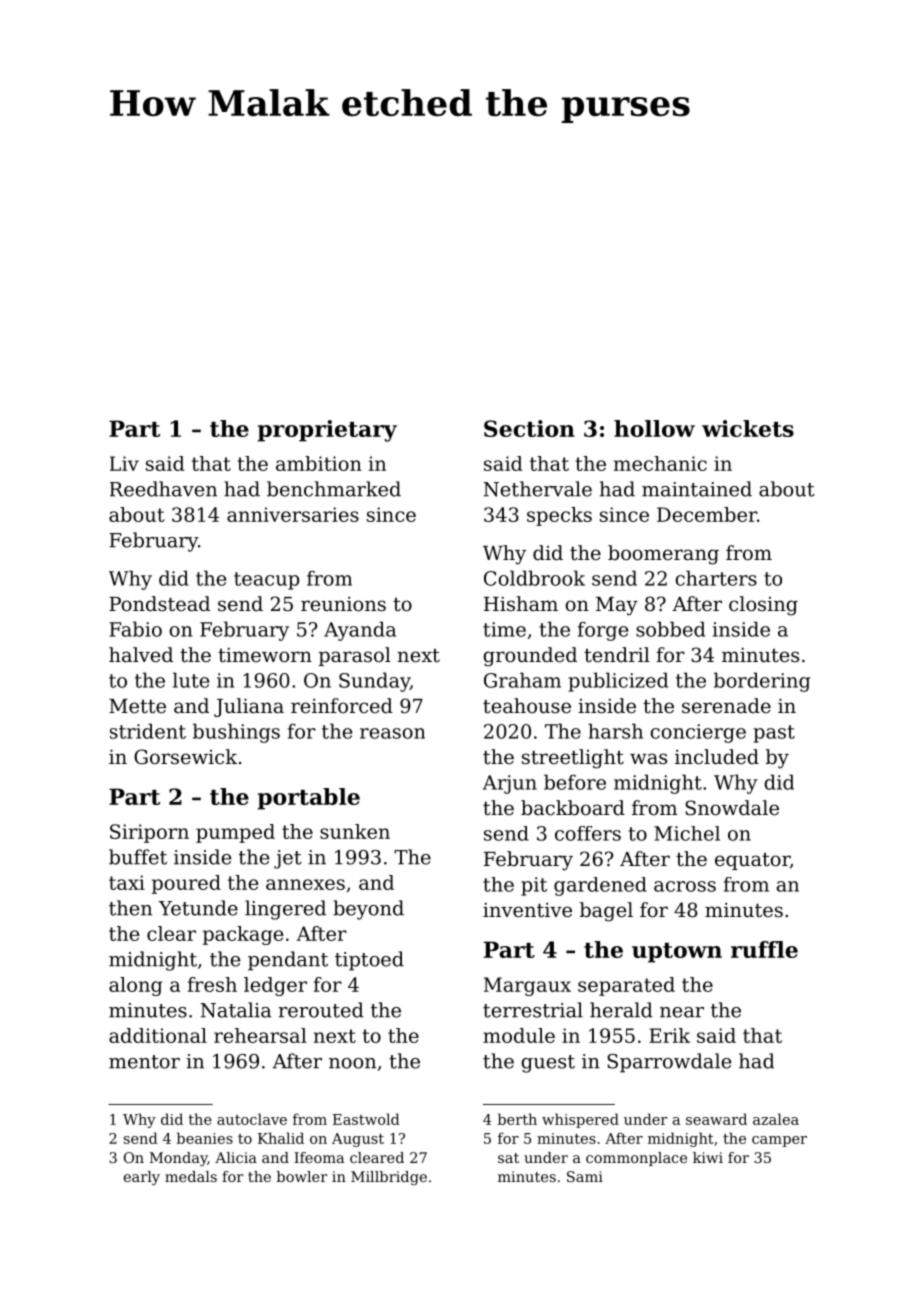  I want to click on Section, so click(529, 428).
